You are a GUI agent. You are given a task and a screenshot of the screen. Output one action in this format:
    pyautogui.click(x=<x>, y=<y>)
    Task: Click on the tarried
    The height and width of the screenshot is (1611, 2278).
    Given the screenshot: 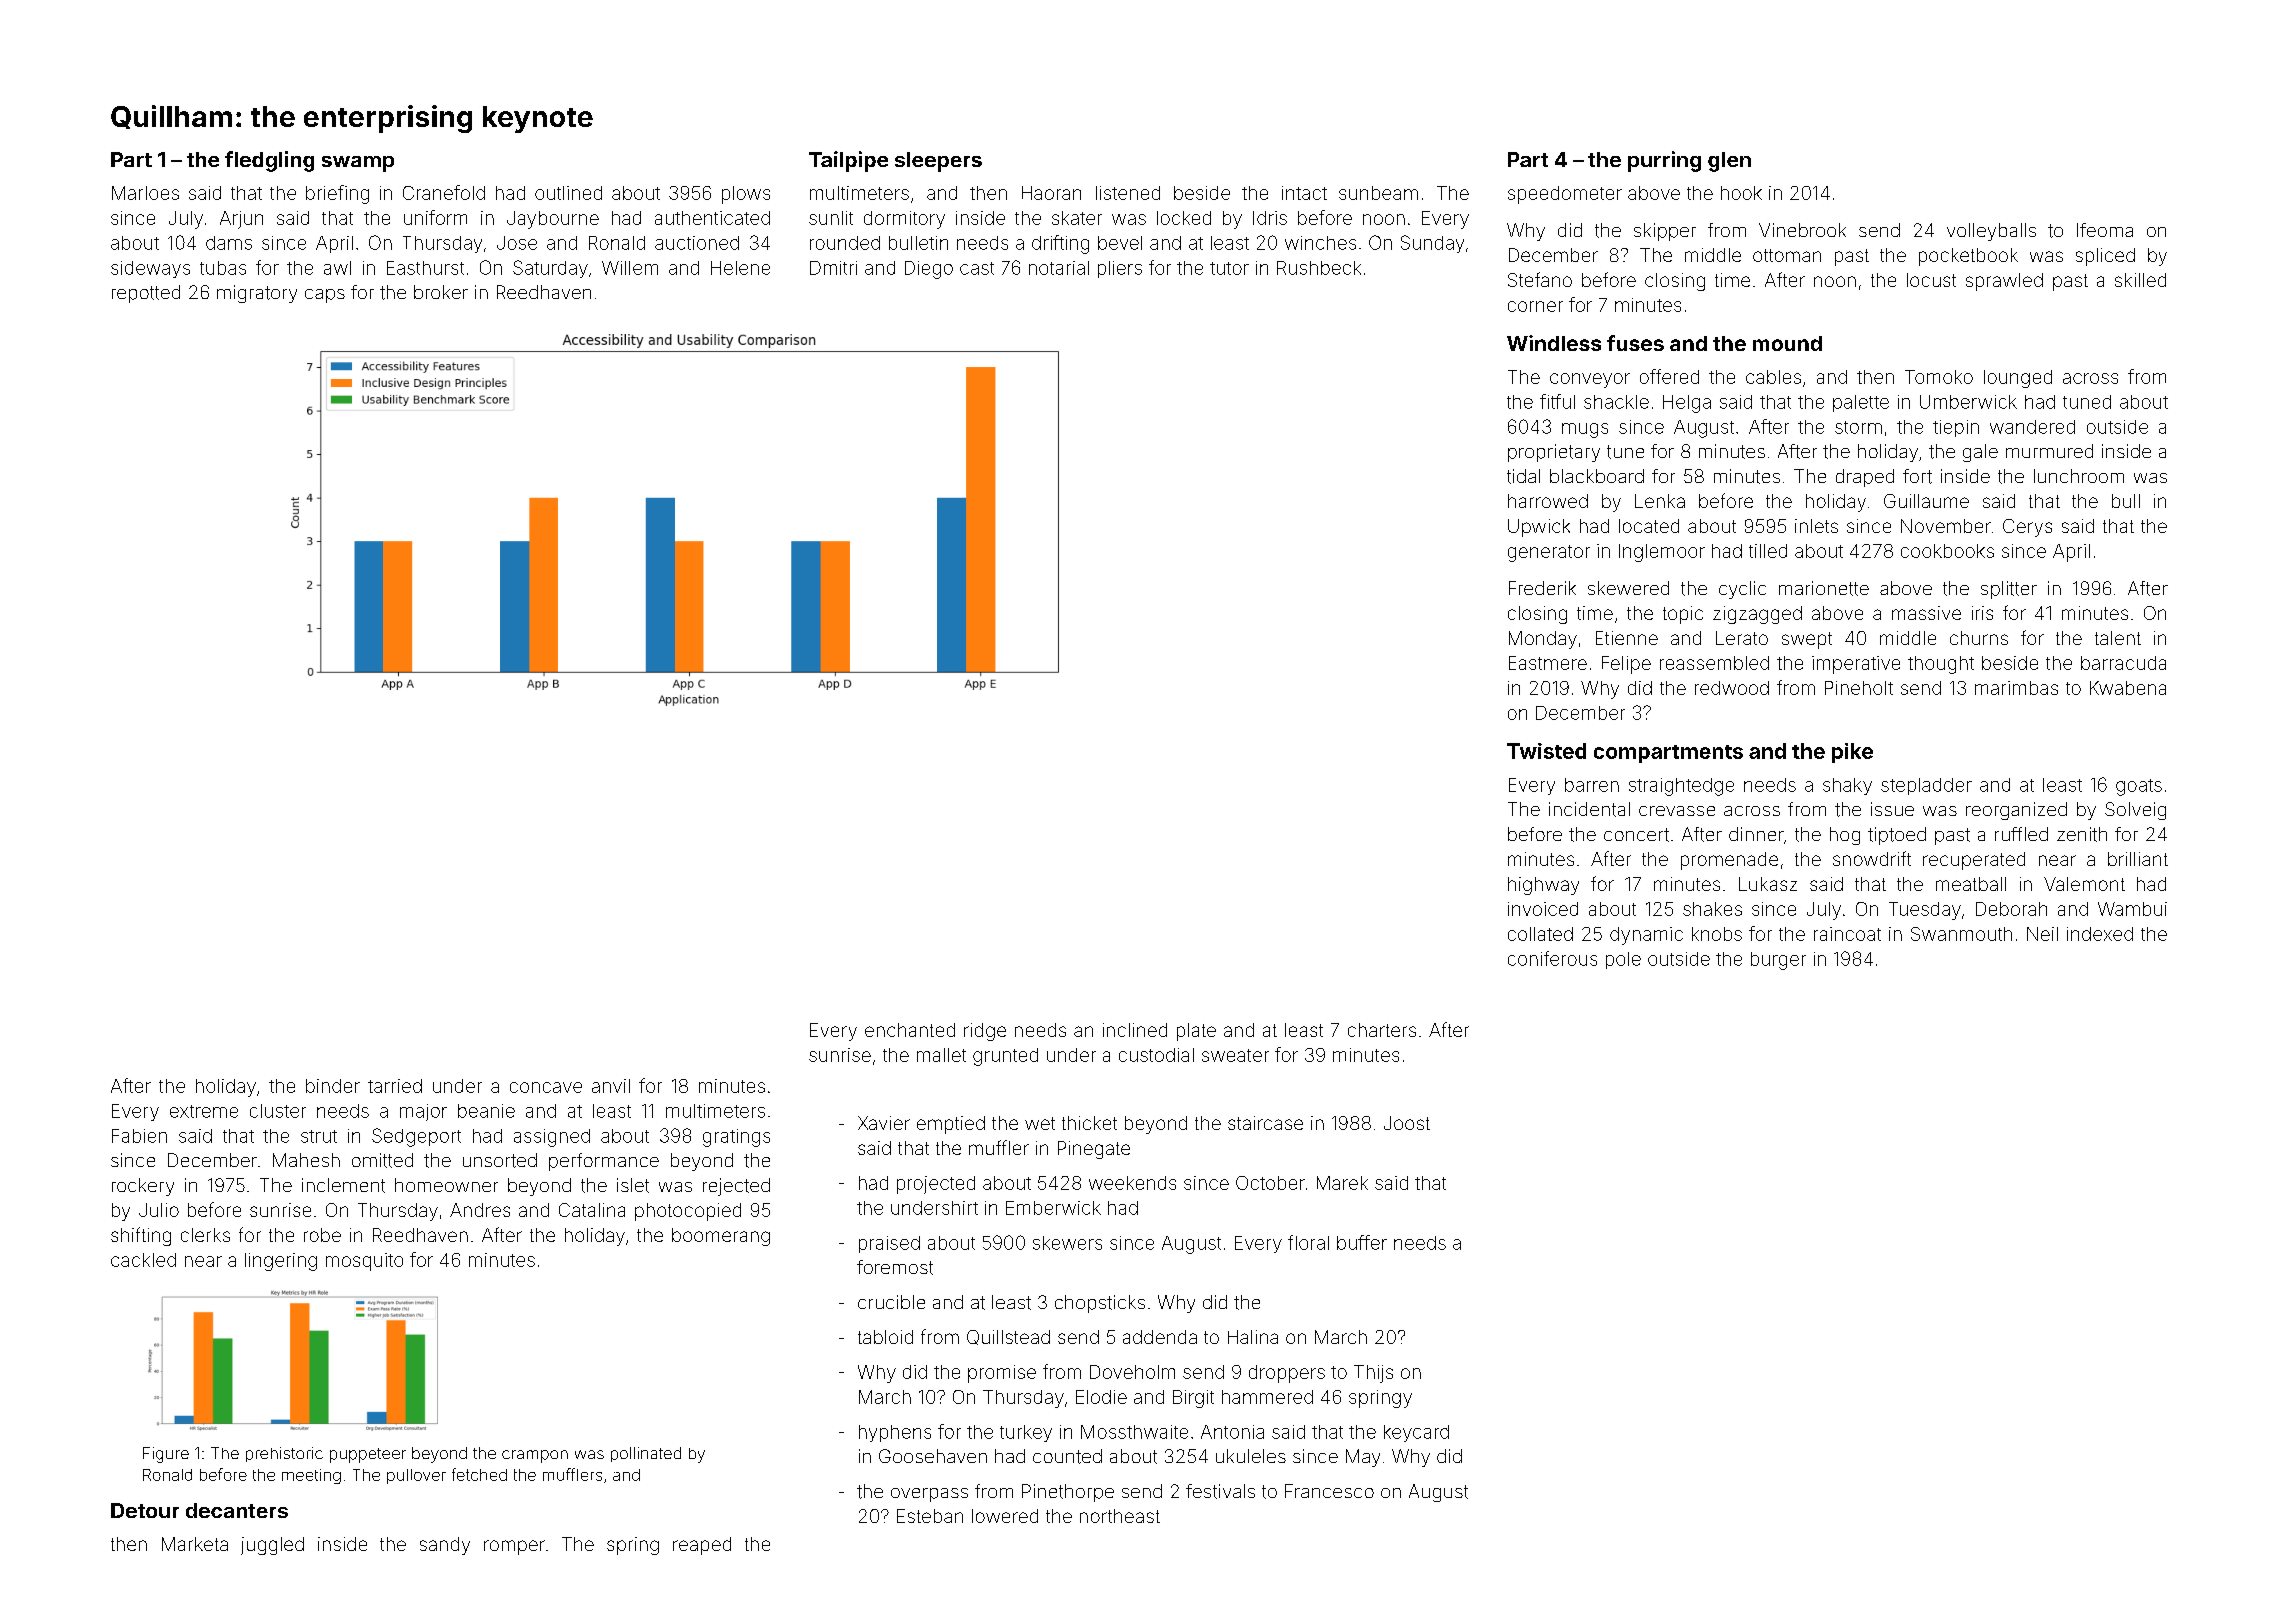 What is the action you would take?
    pyautogui.click(x=395, y=1086)
